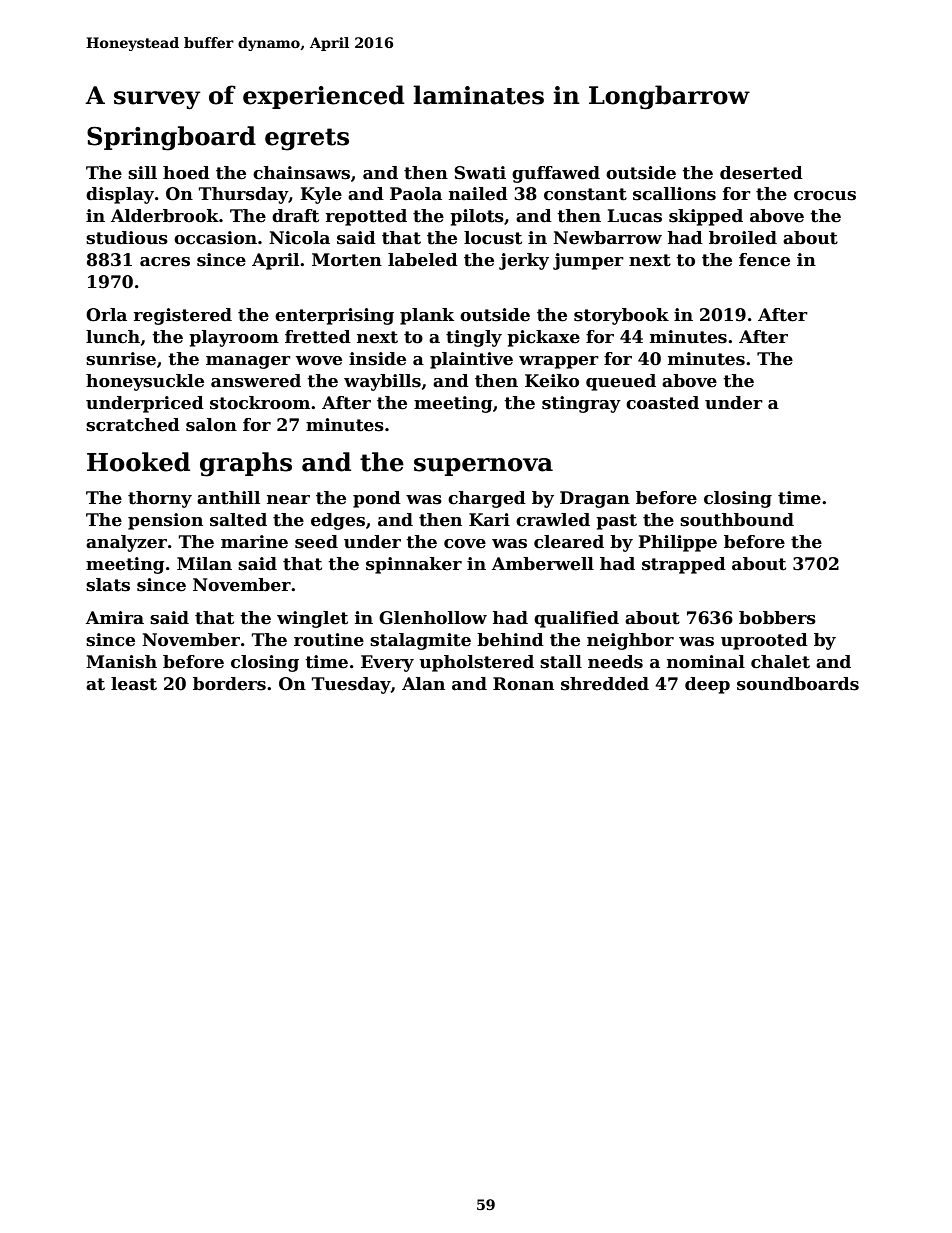 The width and height of the screenshot is (952, 1233). I want to click on Alan, so click(423, 684).
